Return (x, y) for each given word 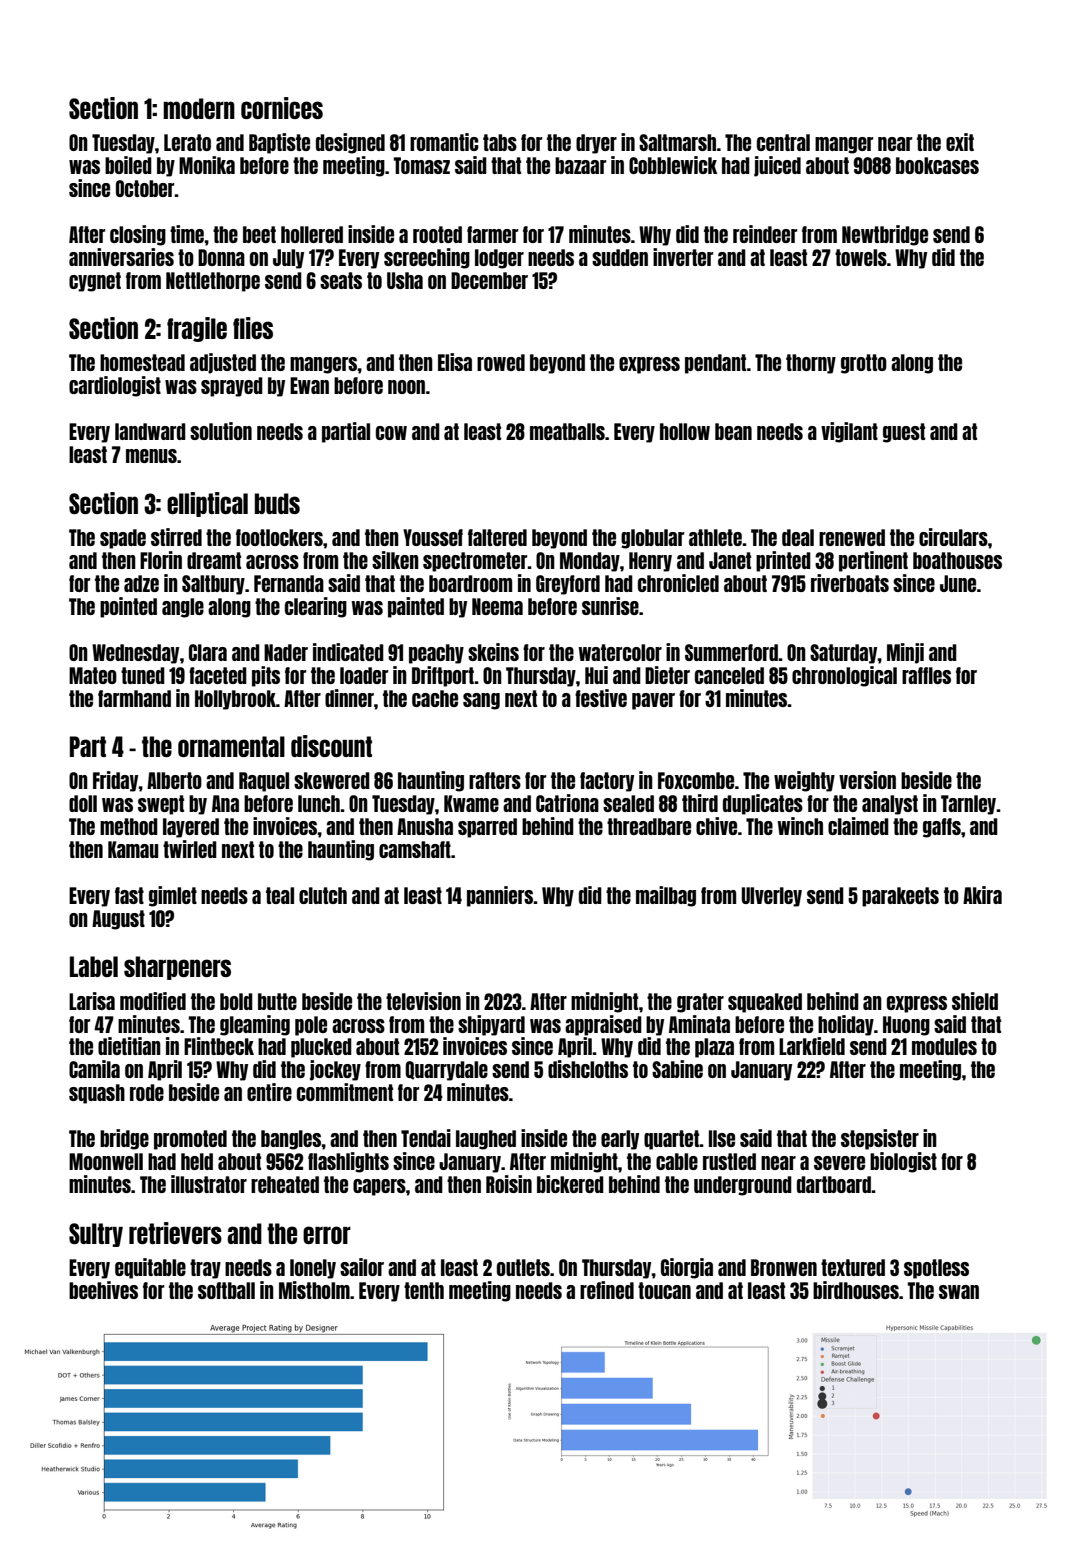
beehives (103, 1290)
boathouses (957, 560)
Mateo (93, 675)
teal (280, 895)
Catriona (567, 803)
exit (960, 142)
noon (406, 387)
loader (364, 675)
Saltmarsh (677, 142)
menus (151, 456)
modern (199, 108)
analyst (890, 805)
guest (904, 433)
